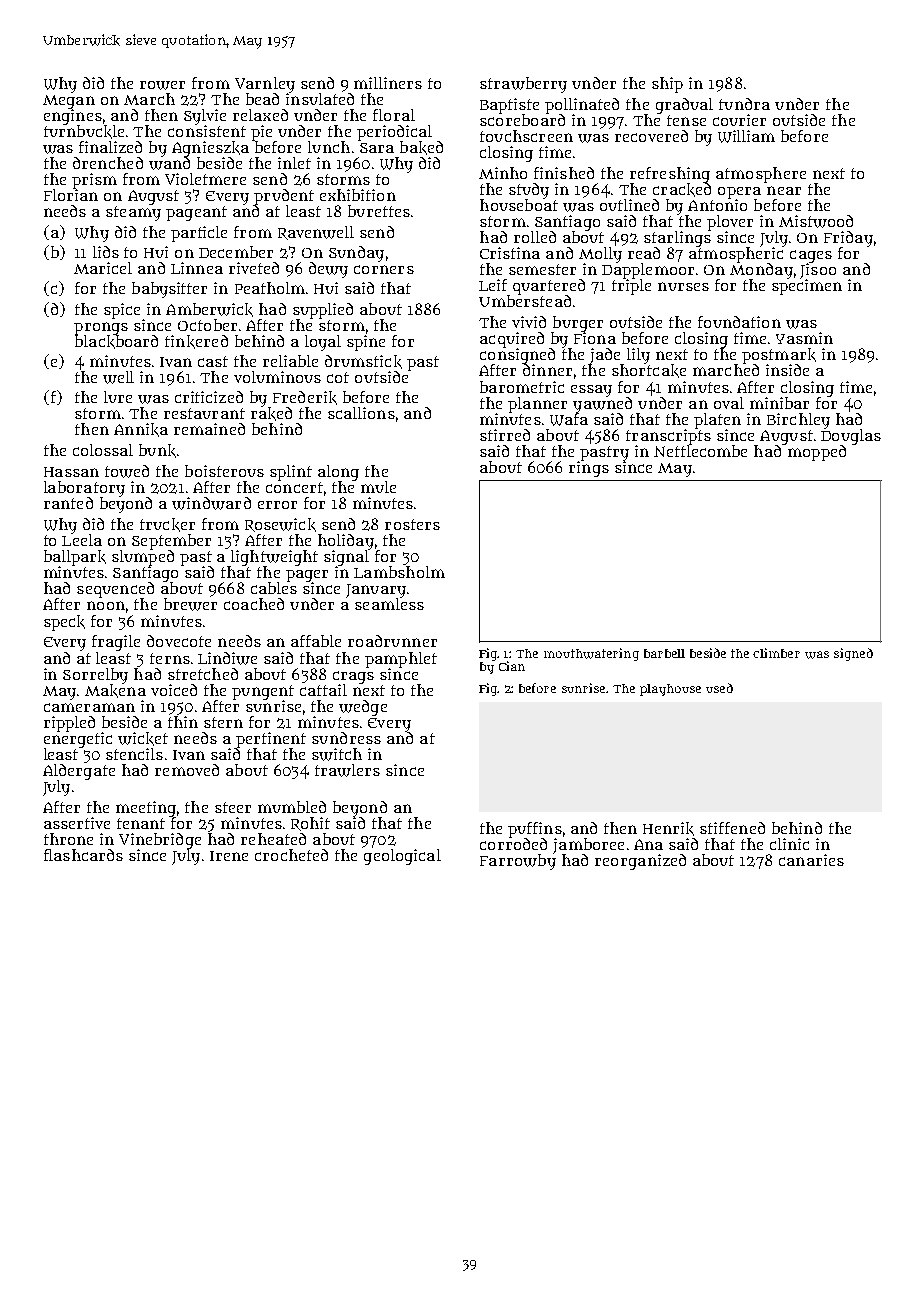 Image resolution: width=924 pixels, height=1308 pixels. What do you see at coordinates (512, 666) in the screenshot?
I see `Cian` at bounding box center [512, 666].
